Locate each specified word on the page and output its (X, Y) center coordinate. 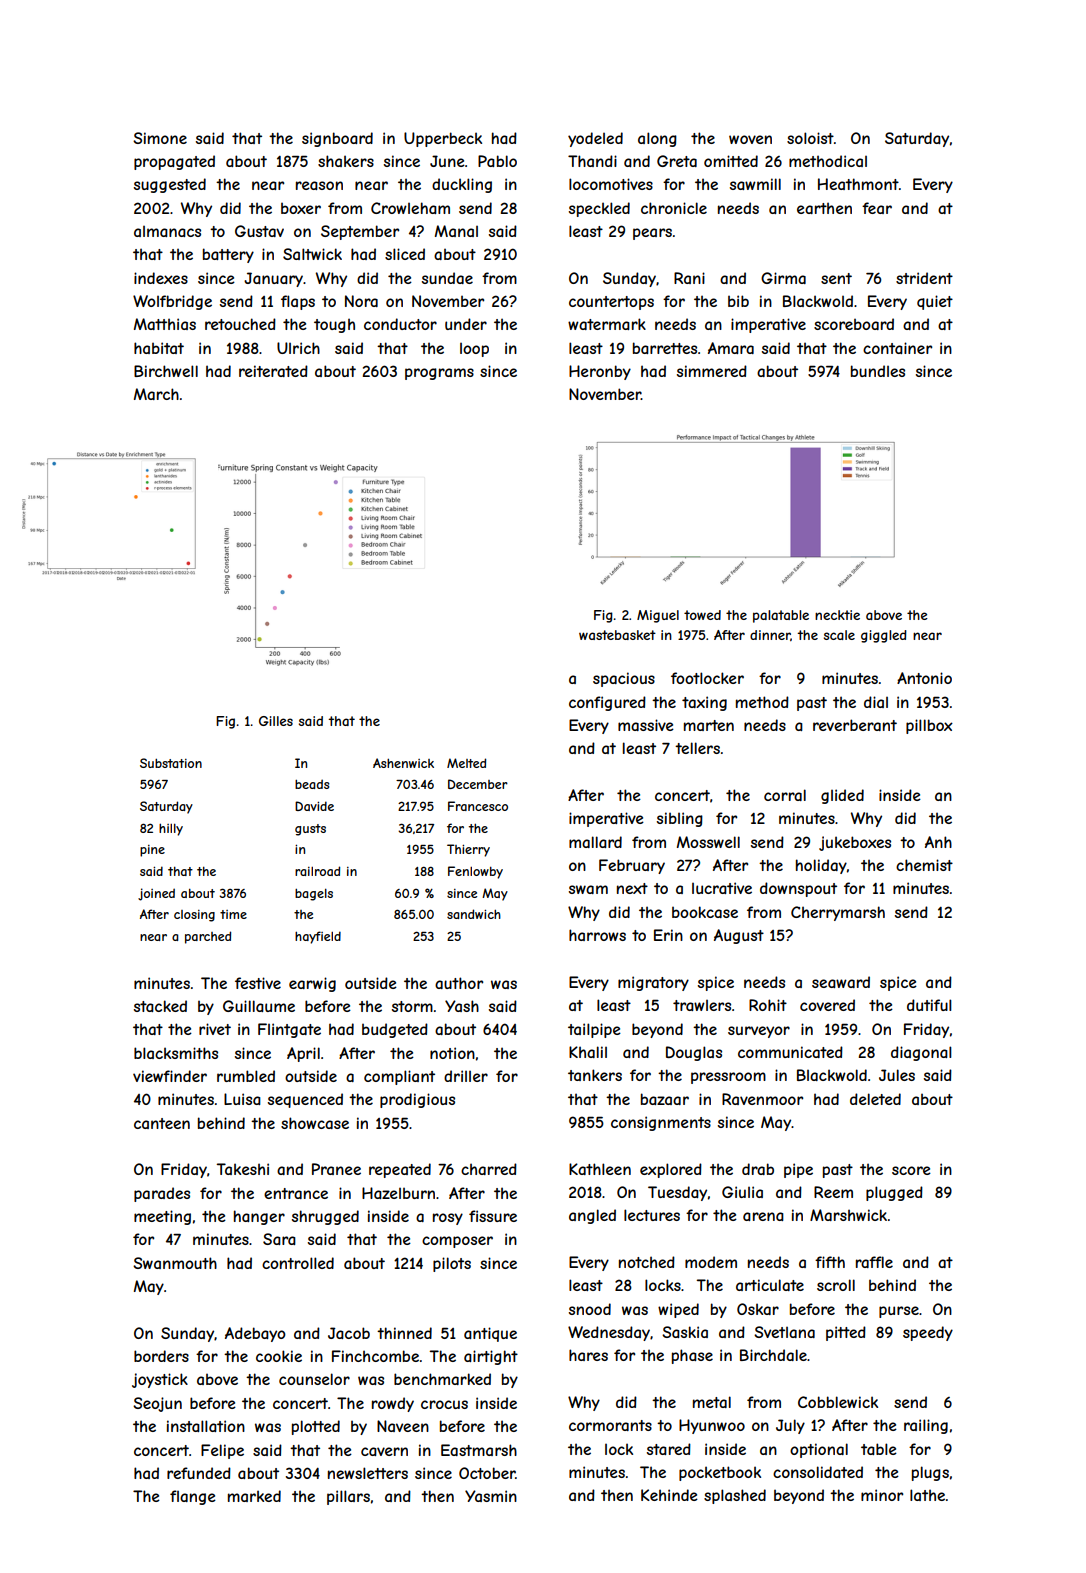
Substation (171, 763)
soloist (810, 138)
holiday (821, 866)
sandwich (474, 914)
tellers (697, 748)
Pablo (497, 161)
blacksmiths (176, 1053)
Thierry (468, 850)
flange (193, 1497)
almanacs (167, 231)
